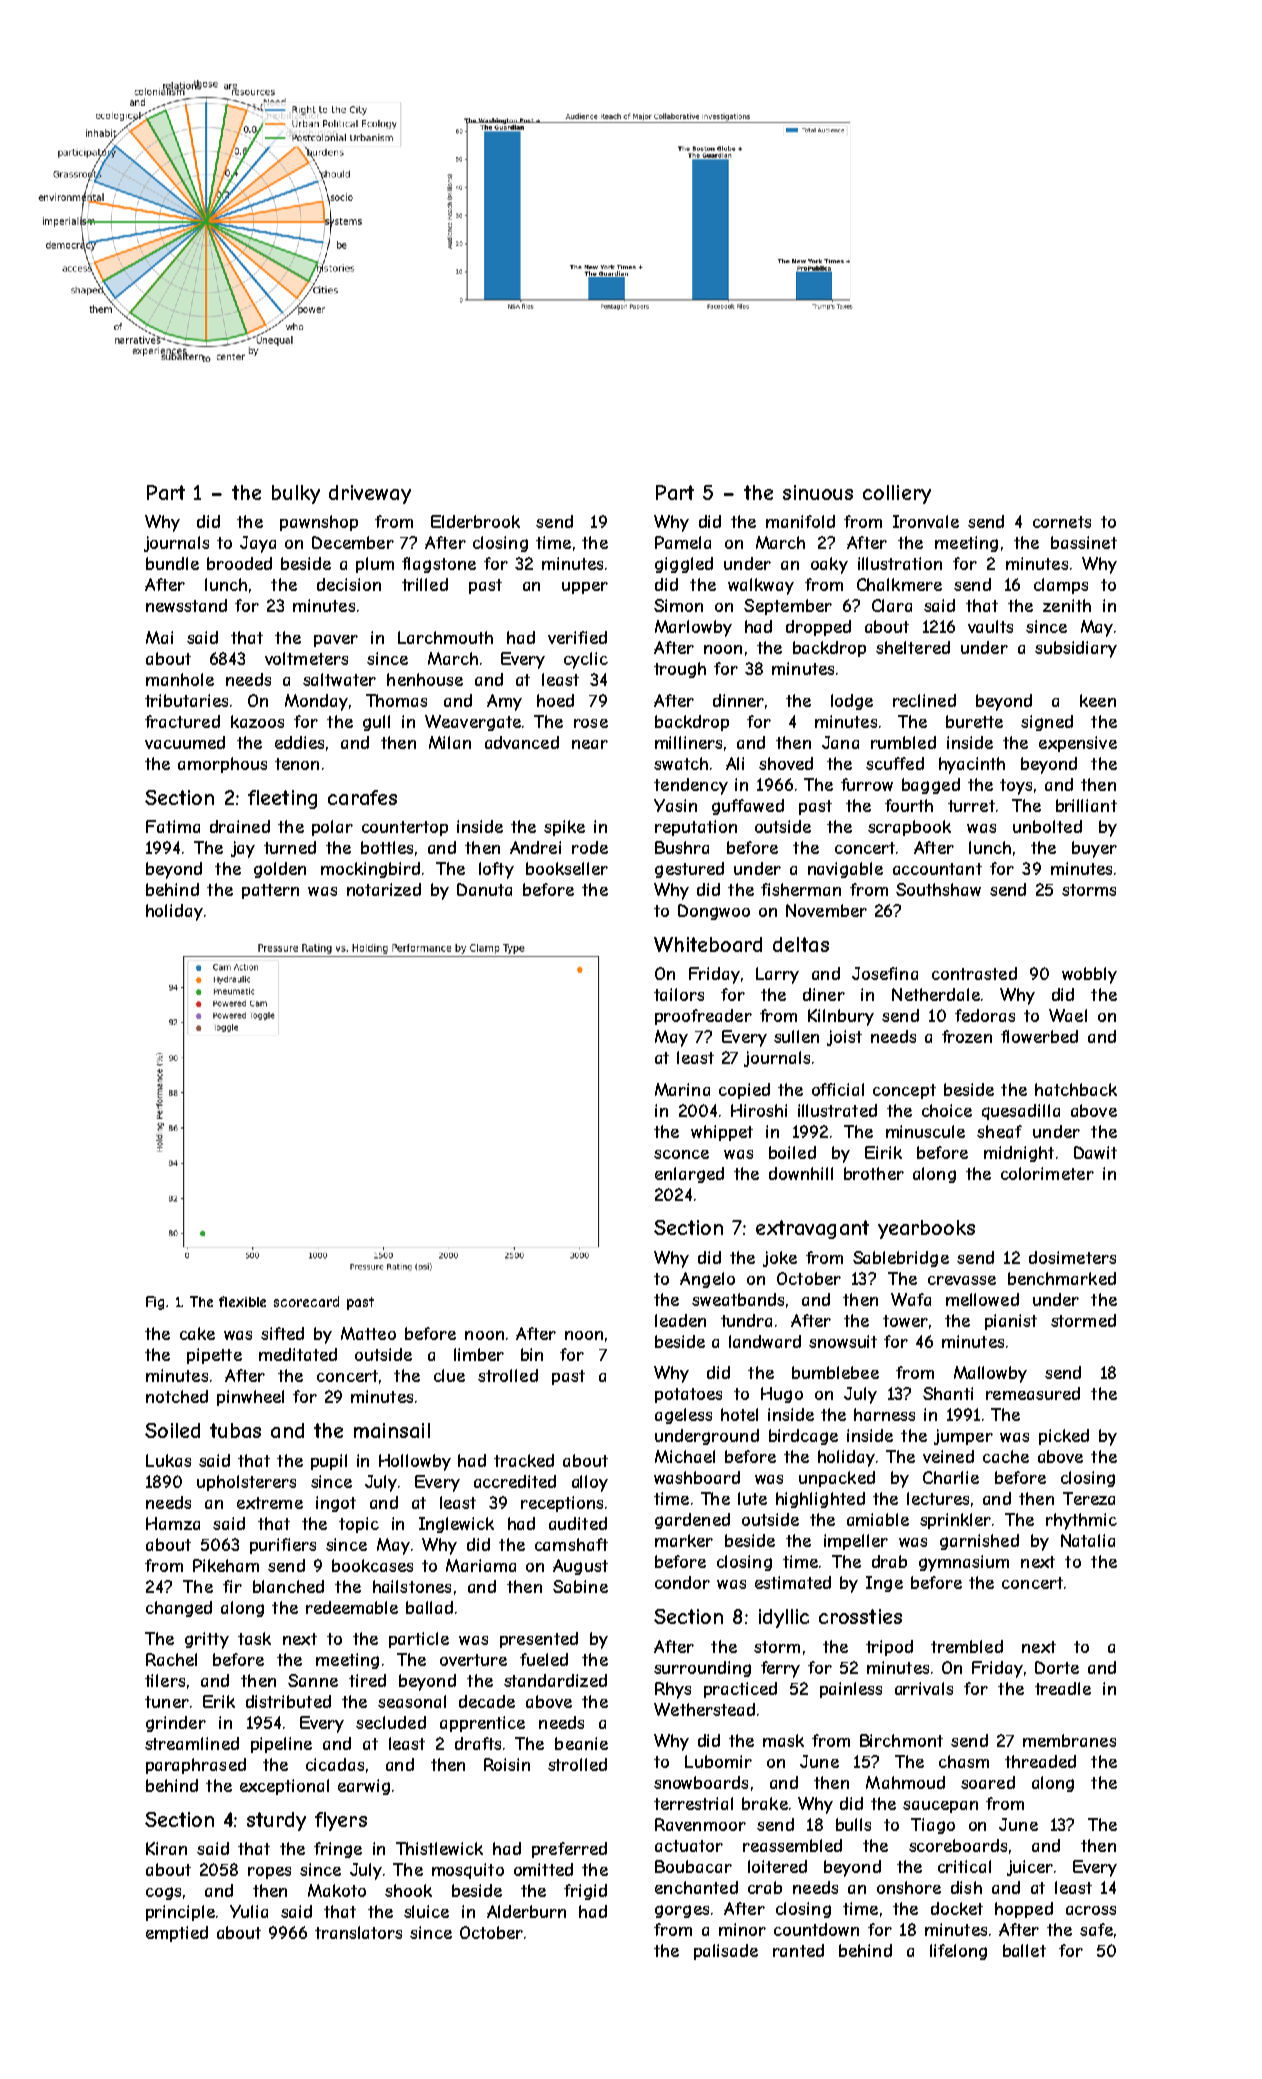  I want to click on flyers, so click(341, 1821).
